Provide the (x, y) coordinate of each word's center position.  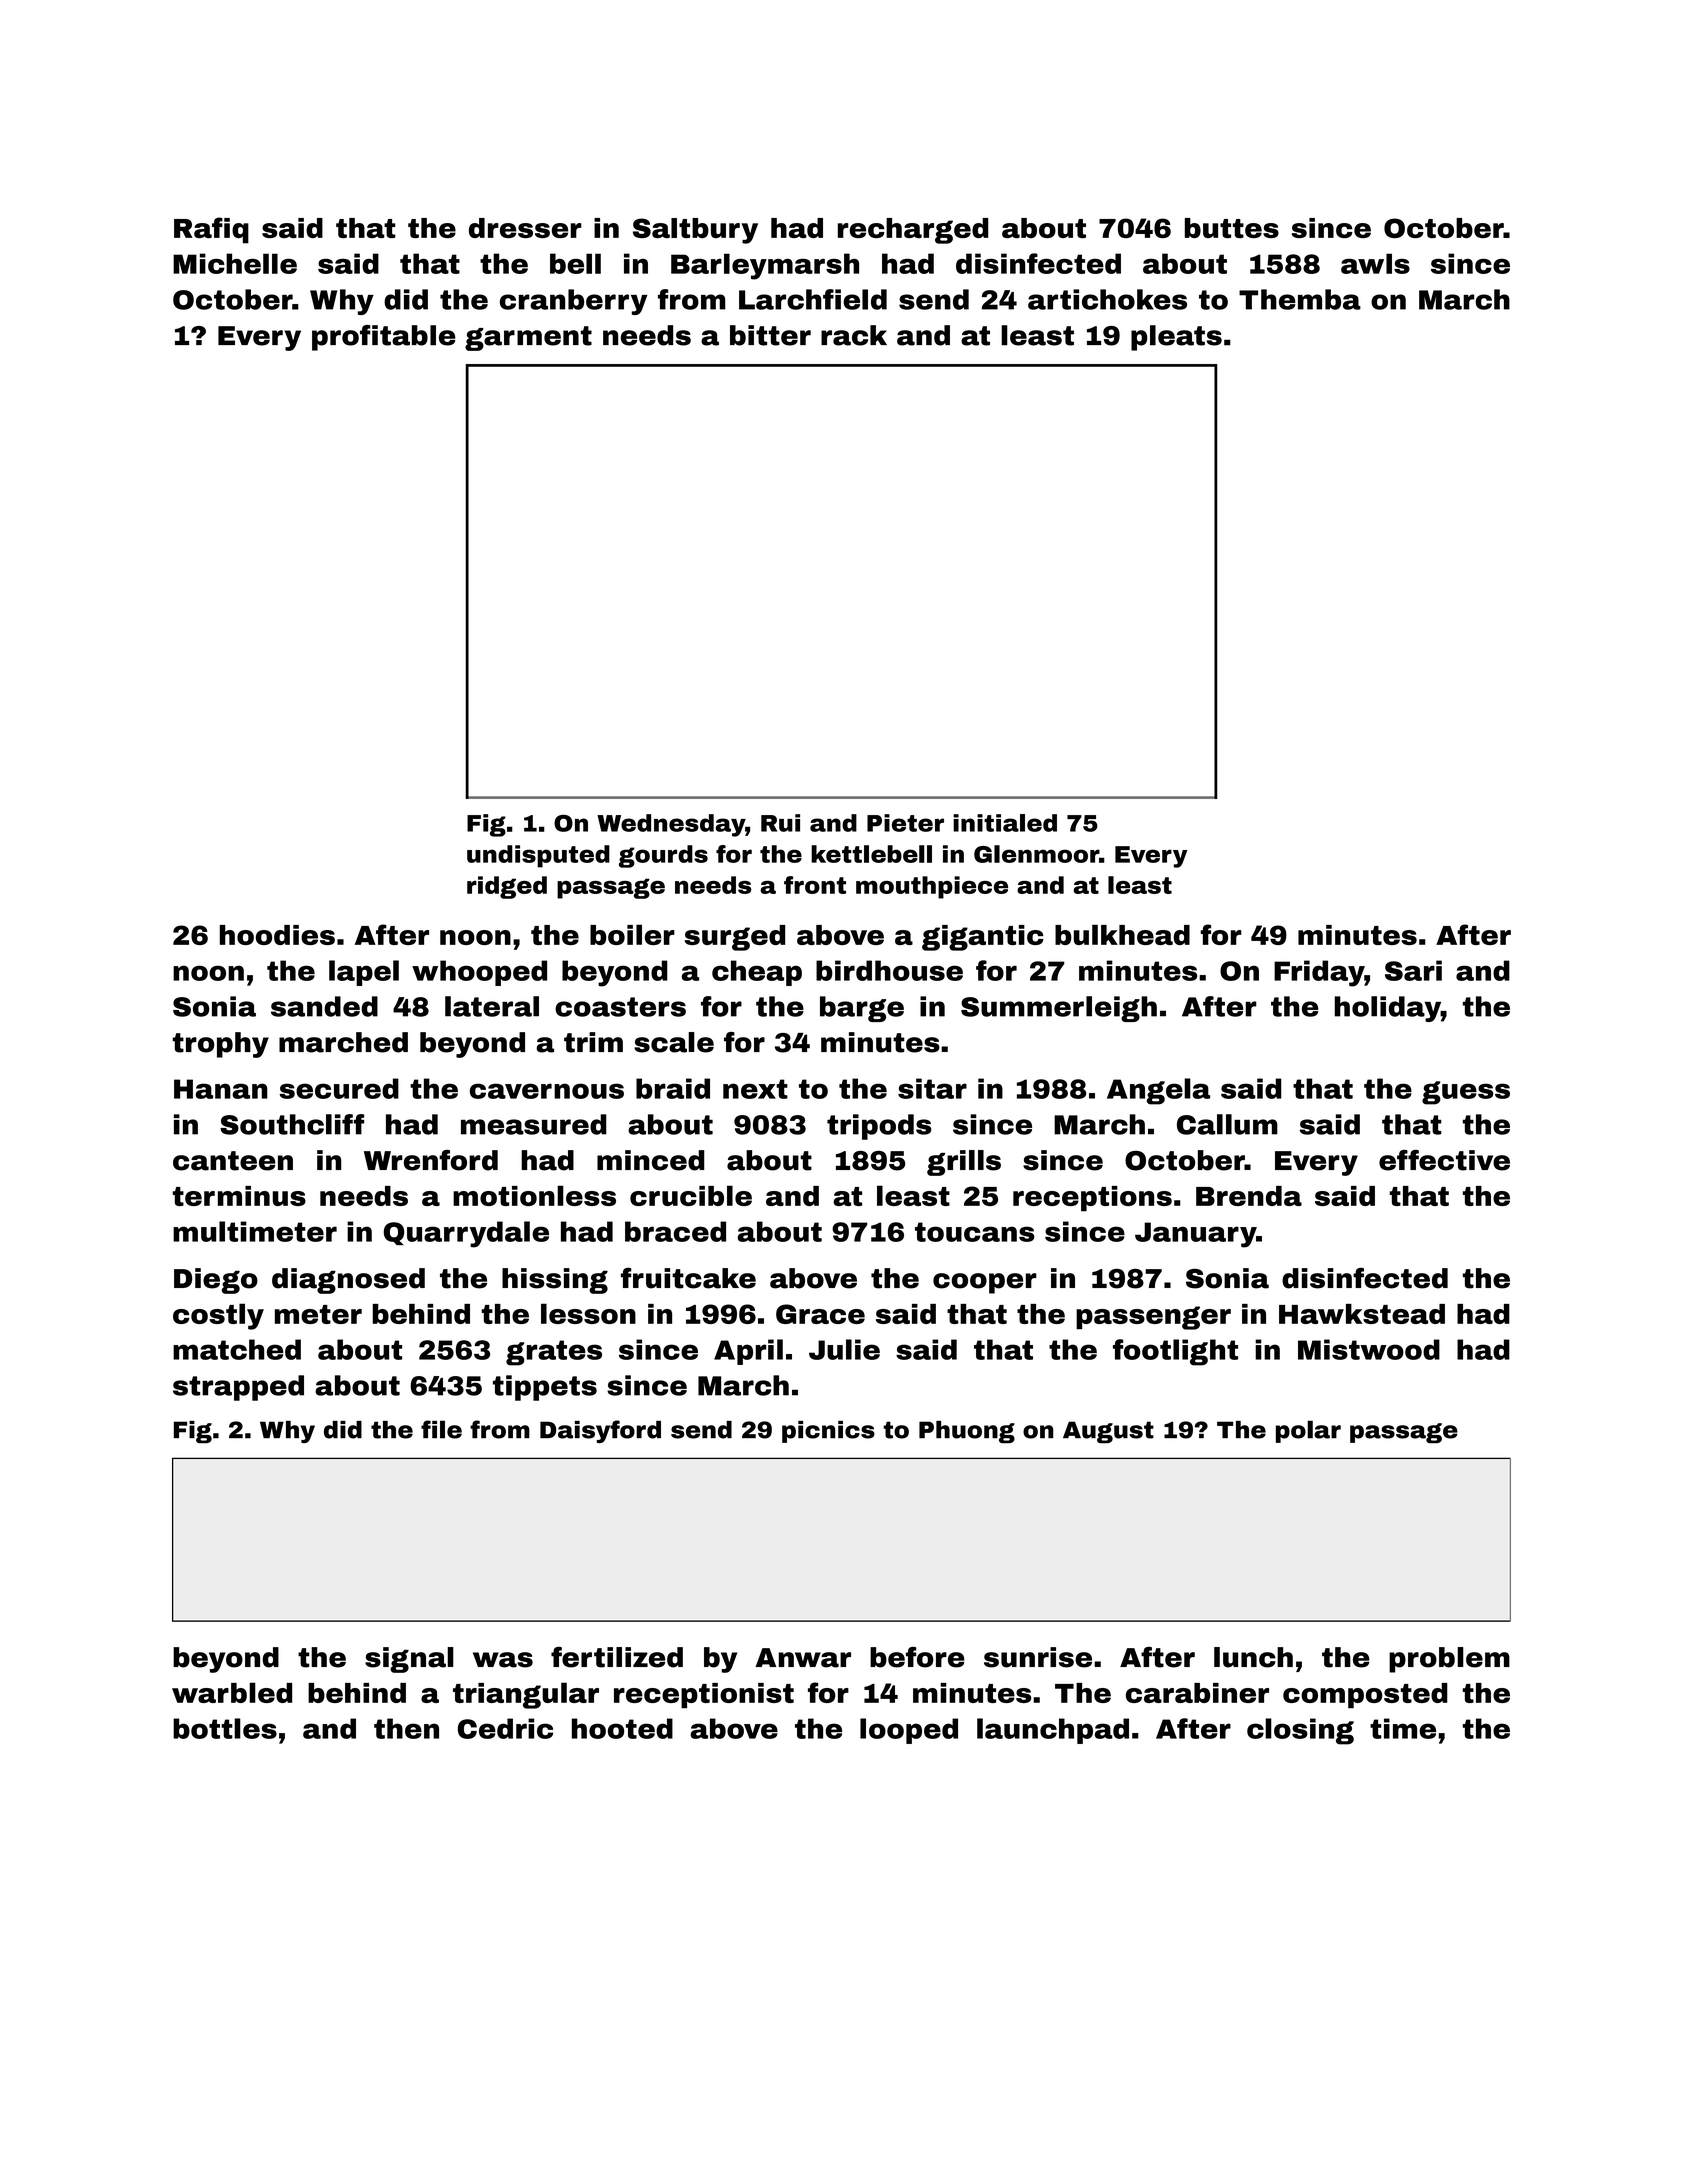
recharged (913, 231)
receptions (1092, 1199)
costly (218, 1316)
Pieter (905, 823)
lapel (364, 973)
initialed (1005, 823)
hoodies (277, 935)
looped (909, 1731)
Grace (820, 1314)
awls (1375, 263)
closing (1300, 1731)
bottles (225, 1728)
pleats (1176, 338)
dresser (525, 228)
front (815, 885)
